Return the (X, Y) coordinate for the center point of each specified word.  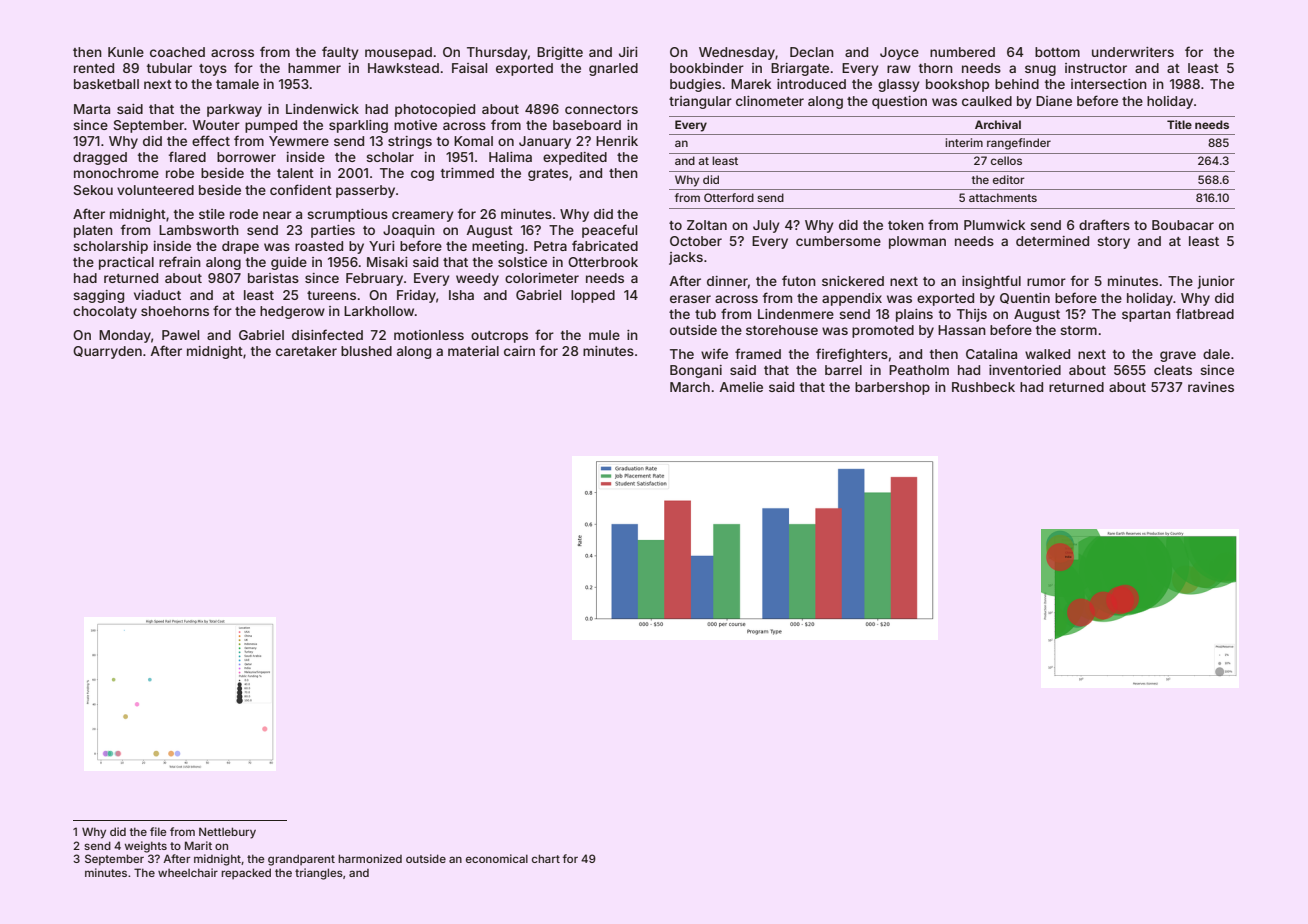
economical (497, 858)
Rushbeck (983, 387)
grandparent (301, 860)
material (473, 351)
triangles (319, 874)
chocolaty (105, 312)
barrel (843, 370)
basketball (106, 84)
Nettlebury (227, 833)
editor (1008, 179)
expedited (575, 158)
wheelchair (188, 872)
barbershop (892, 388)
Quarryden (107, 352)
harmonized (370, 858)
